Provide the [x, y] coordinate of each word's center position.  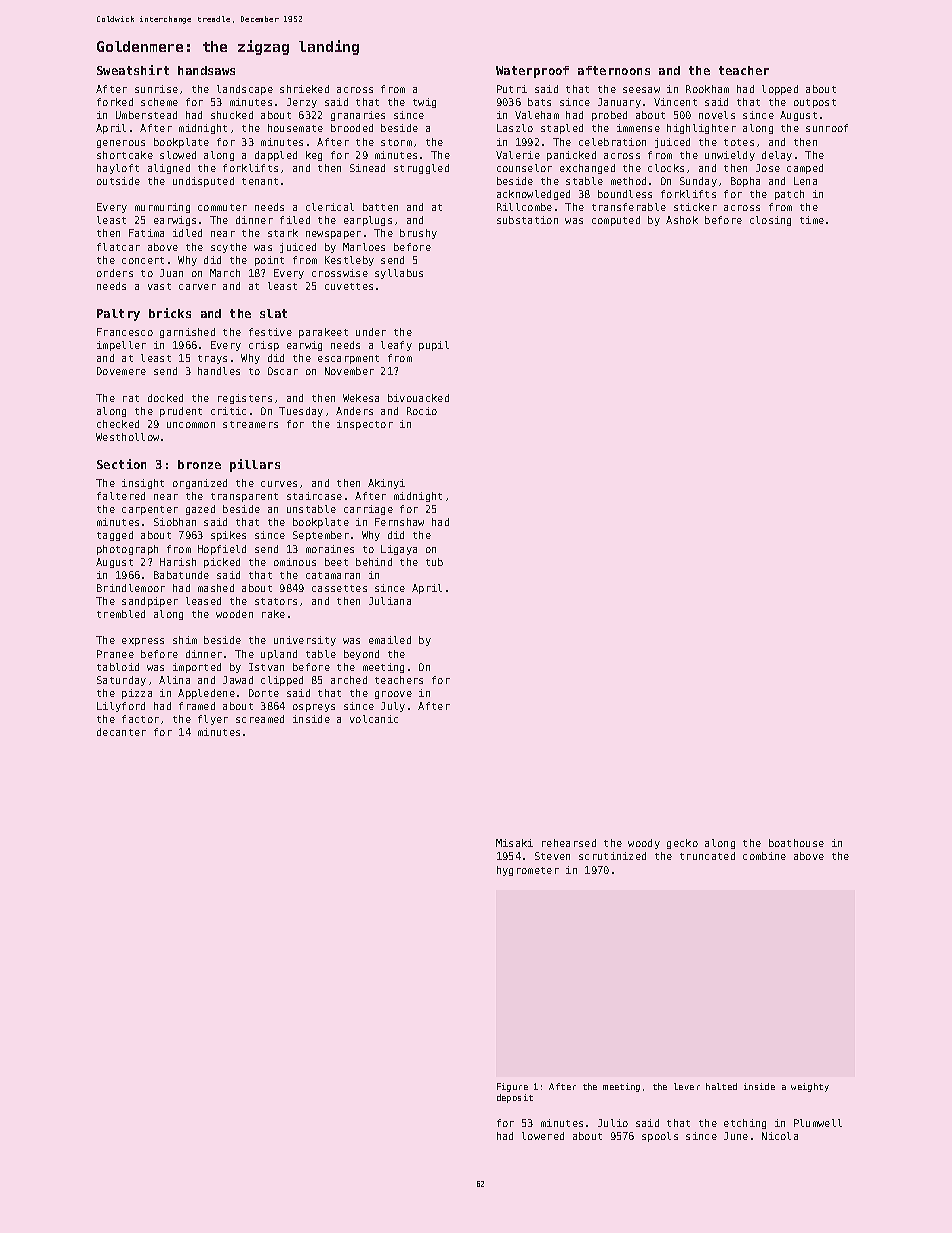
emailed [390, 640]
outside [118, 181]
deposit [515, 1098]
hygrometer [528, 871]
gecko [682, 844]
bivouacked [418, 398]
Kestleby [349, 261]
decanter [121, 732]
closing [770, 221]
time [812, 220]
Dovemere [121, 371]
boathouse [796, 843]
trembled [121, 614]
